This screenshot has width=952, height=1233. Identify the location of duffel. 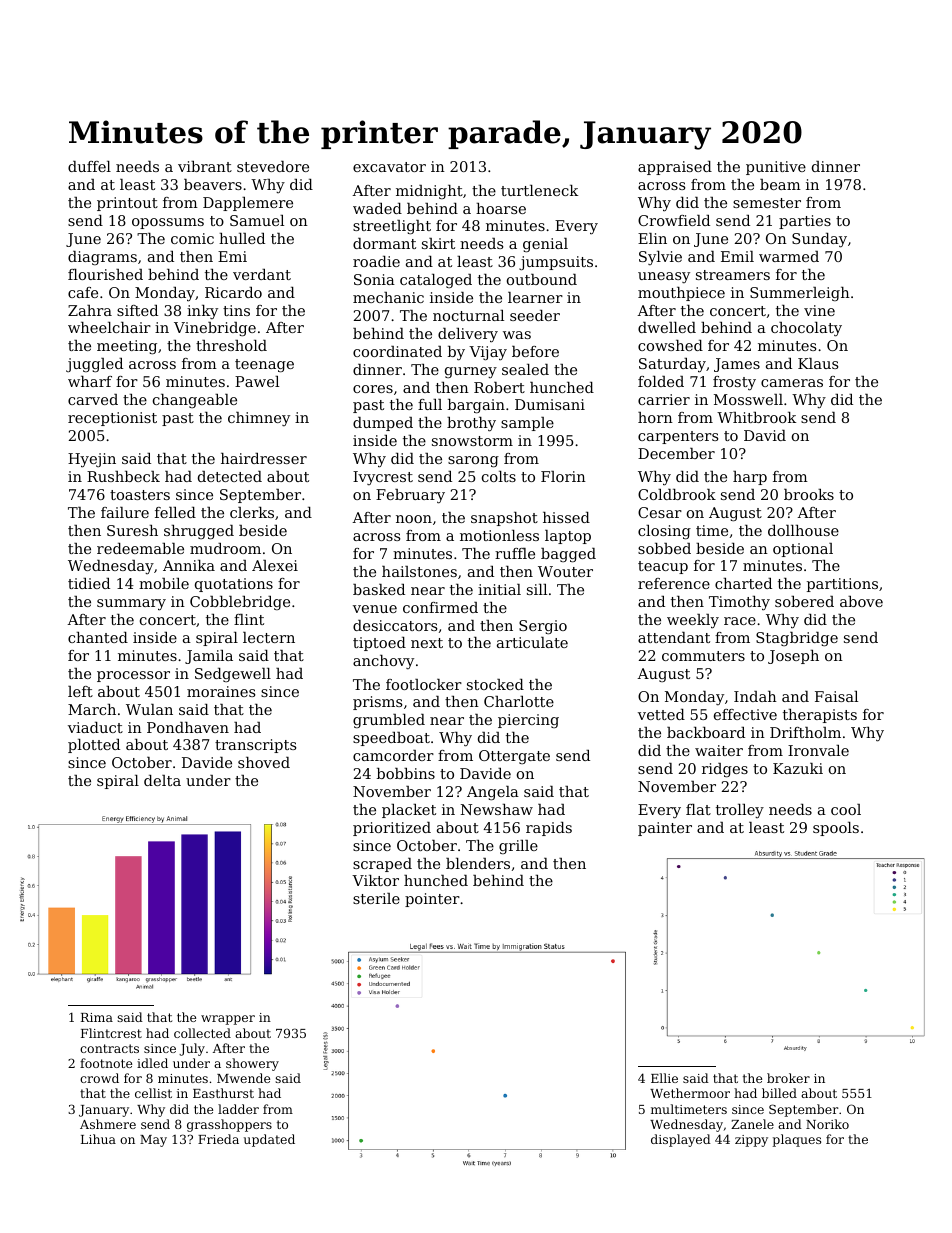
(89, 166).
